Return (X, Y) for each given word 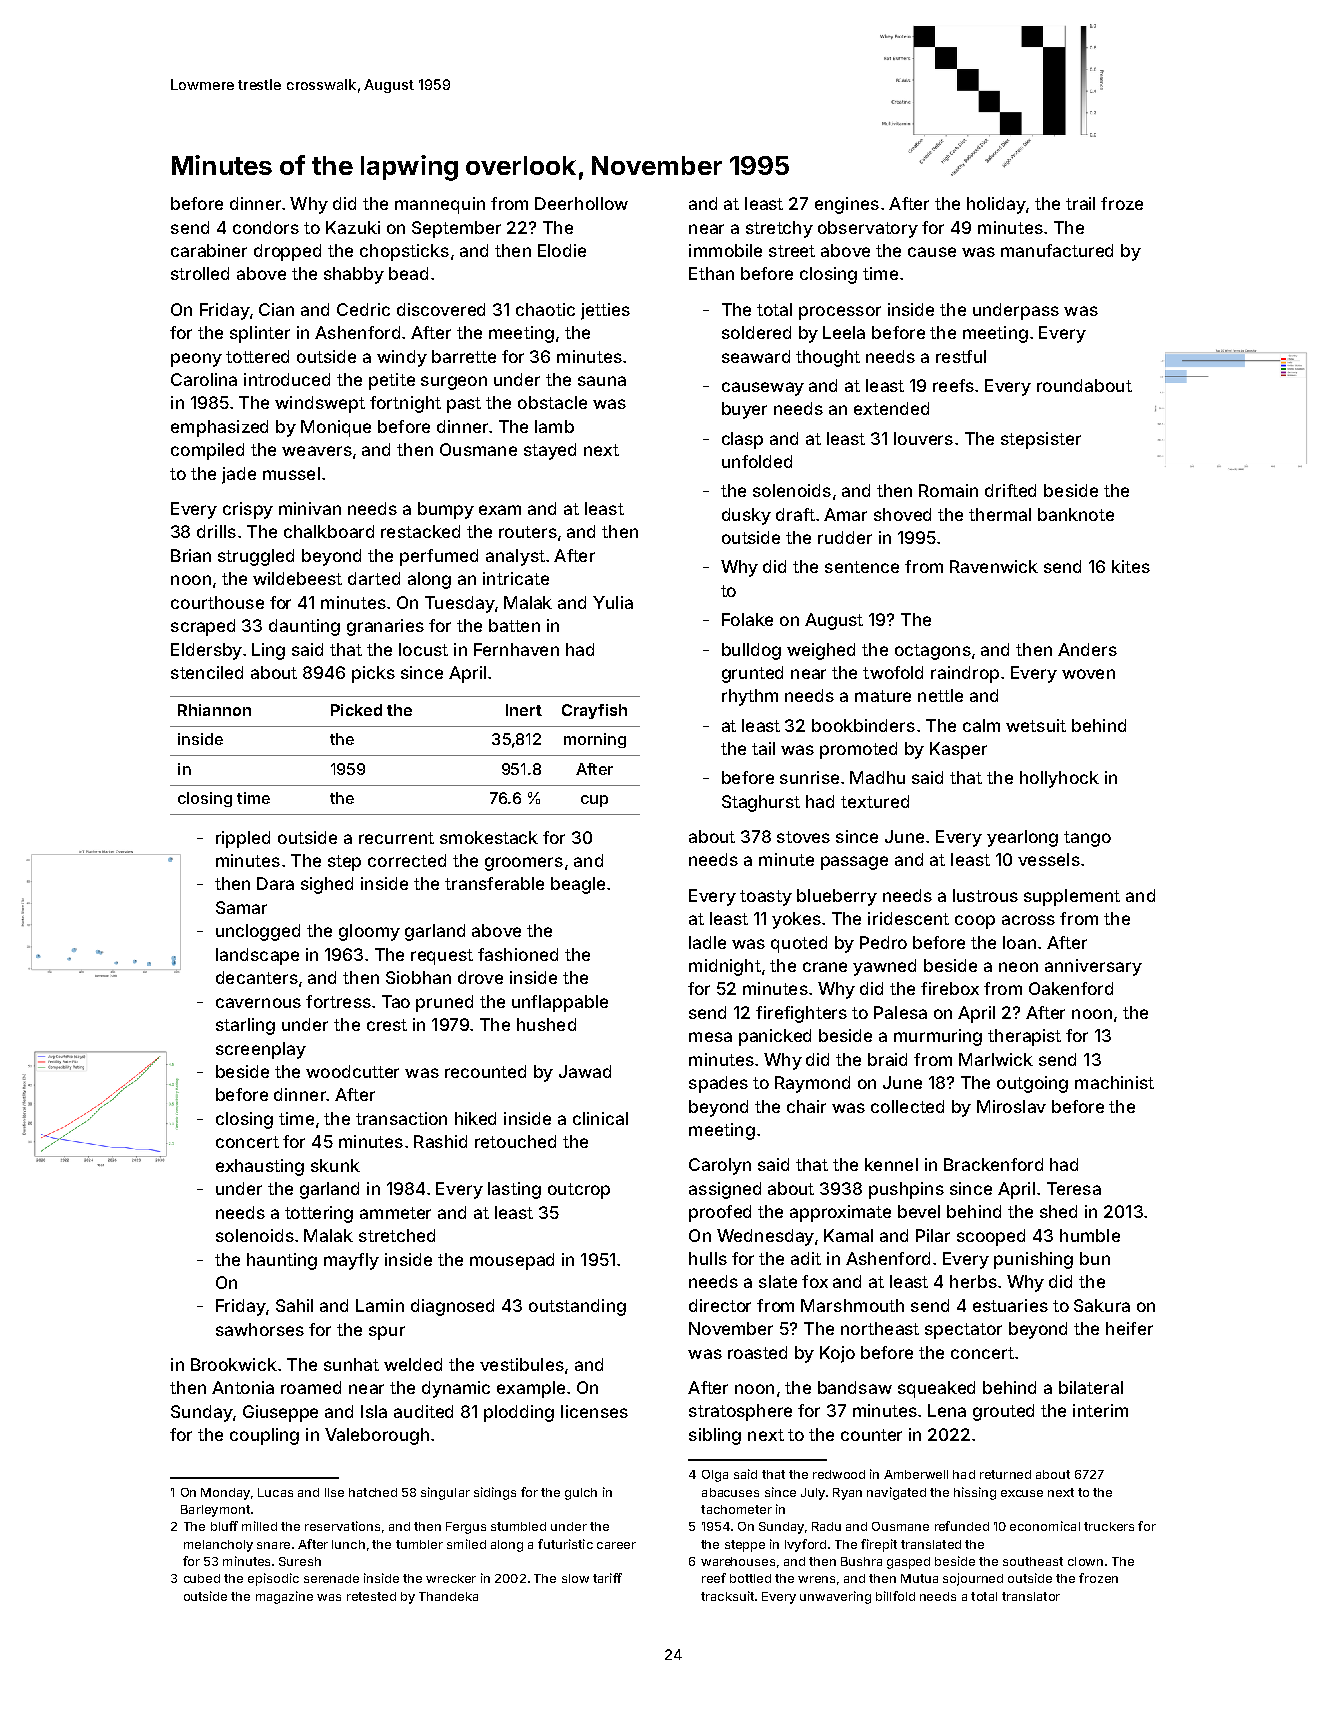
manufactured (1057, 250)
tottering (319, 1214)
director (720, 1305)
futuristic (565, 1544)
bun (1095, 1258)
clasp (742, 440)
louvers (923, 438)
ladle (707, 942)
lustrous (985, 895)
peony (196, 360)
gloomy (369, 932)
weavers (317, 451)
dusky (746, 516)
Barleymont (215, 1511)
